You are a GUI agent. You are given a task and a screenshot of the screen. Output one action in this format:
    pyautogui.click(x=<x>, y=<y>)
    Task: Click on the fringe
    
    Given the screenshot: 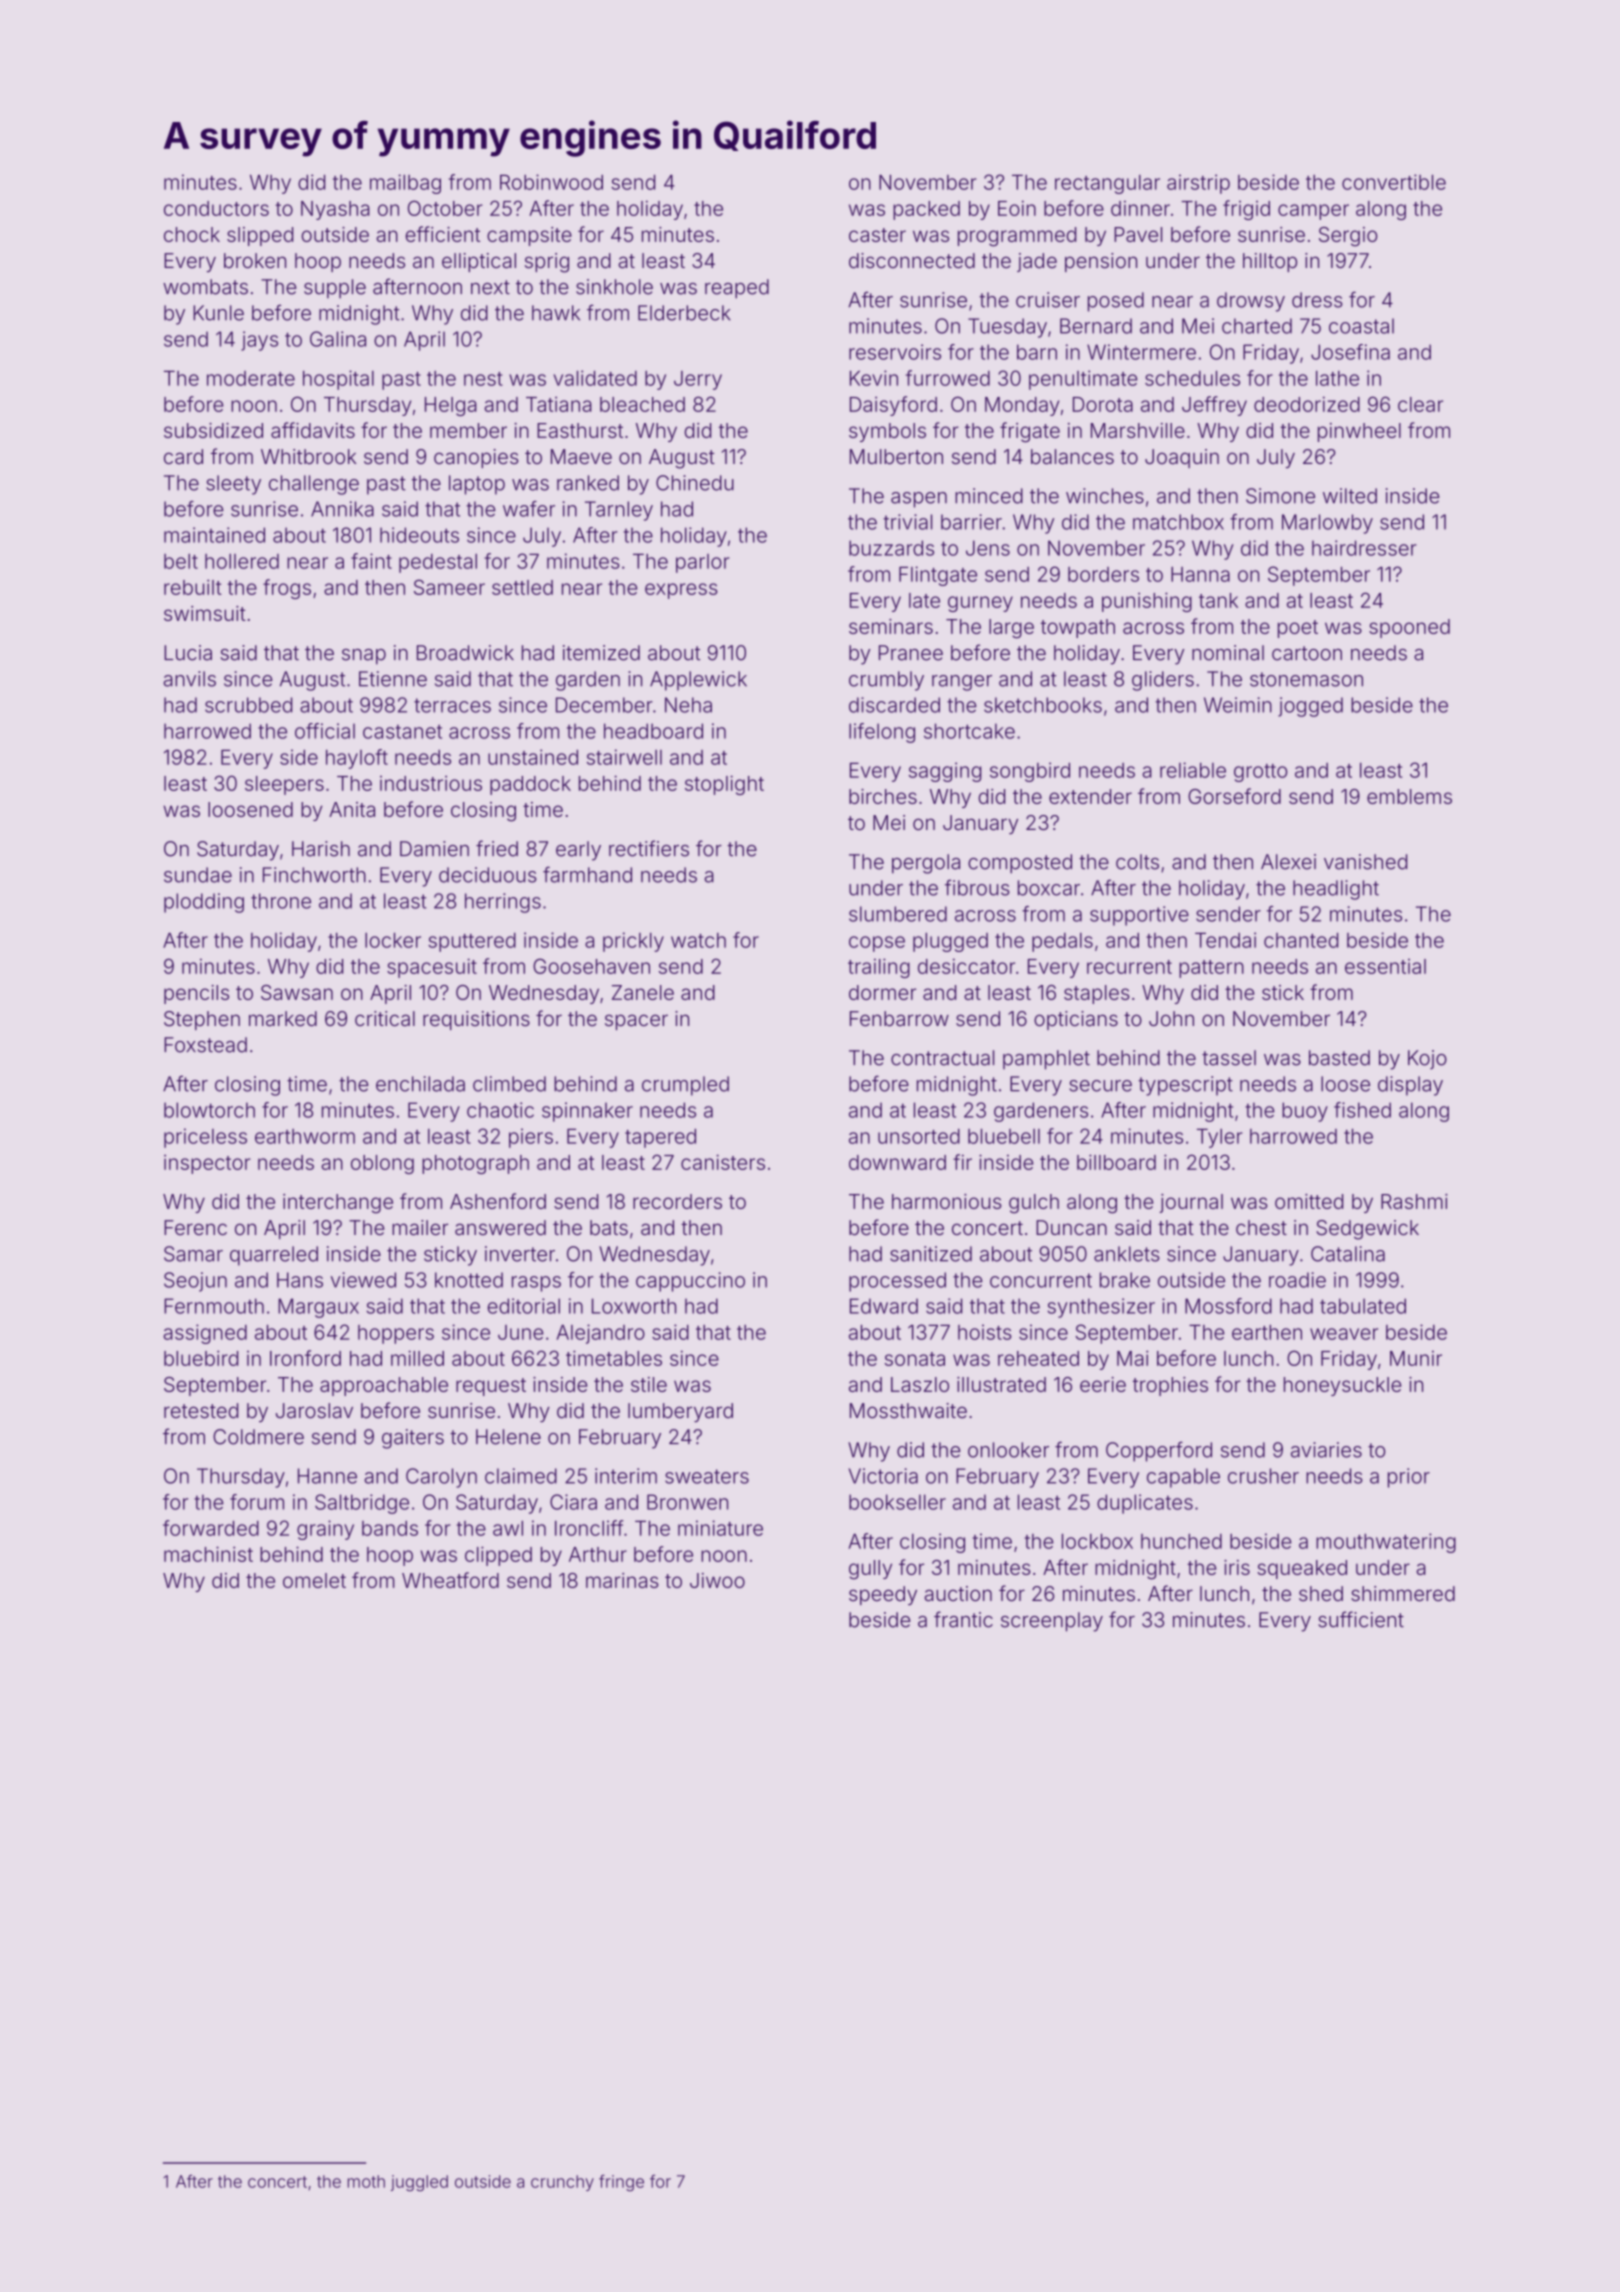 What is the action you would take?
    pyautogui.click(x=621, y=2183)
